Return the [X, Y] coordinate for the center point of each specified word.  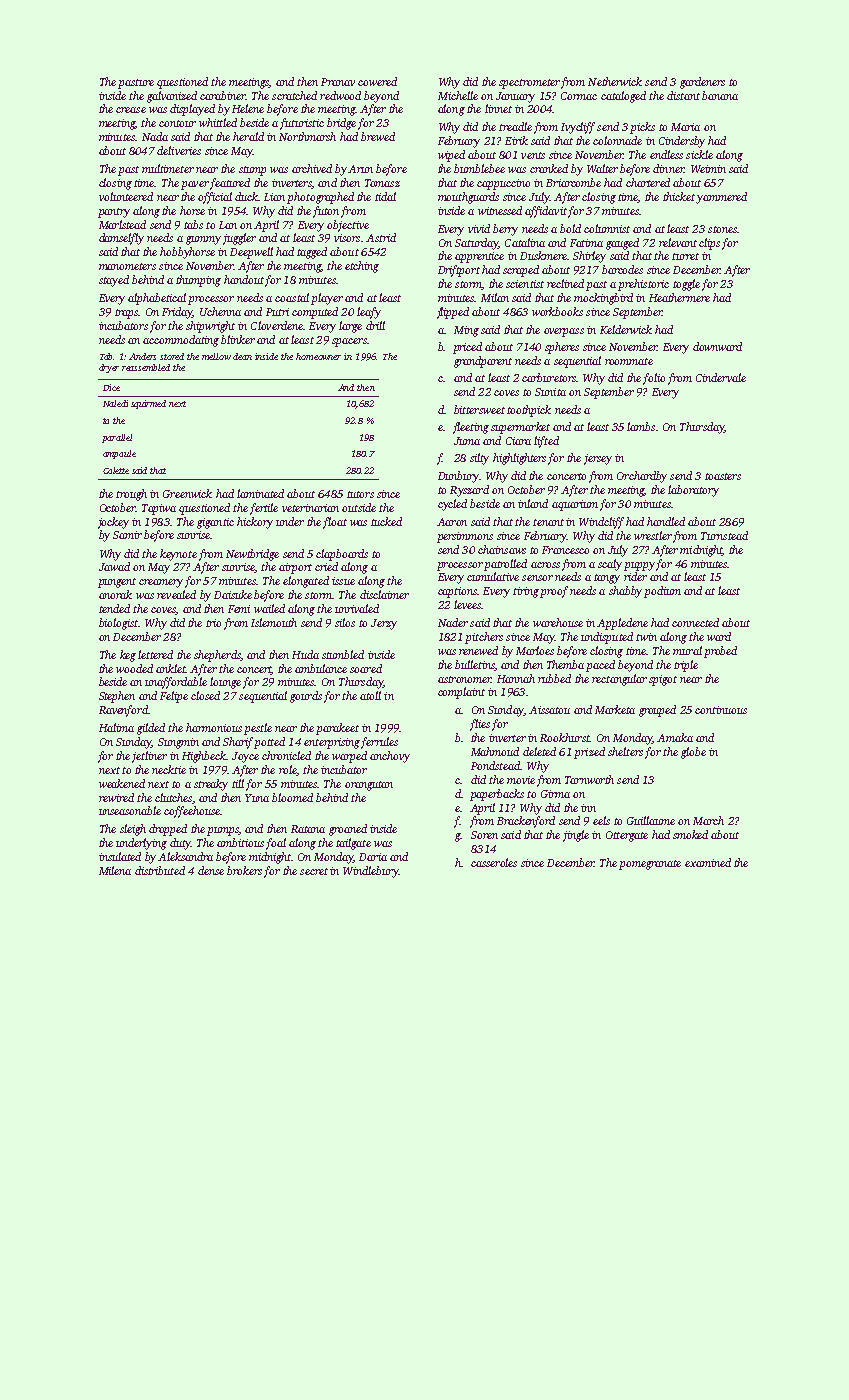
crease [131, 110]
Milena [115, 870]
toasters [723, 476]
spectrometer [529, 84]
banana [720, 95]
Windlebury [370, 872]
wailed [269, 608]
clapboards [342, 555]
